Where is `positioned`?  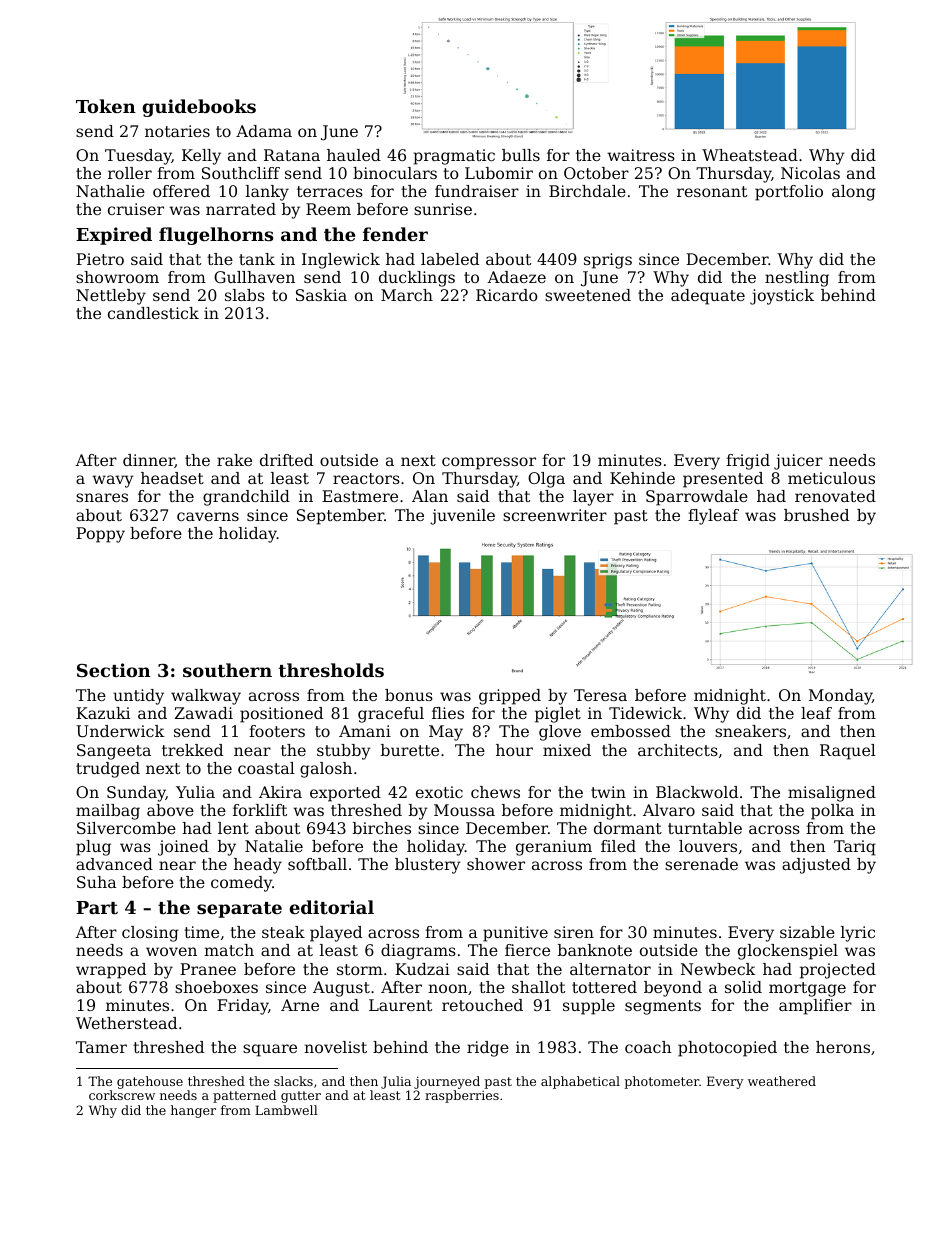 positioned is located at coordinates (281, 715).
